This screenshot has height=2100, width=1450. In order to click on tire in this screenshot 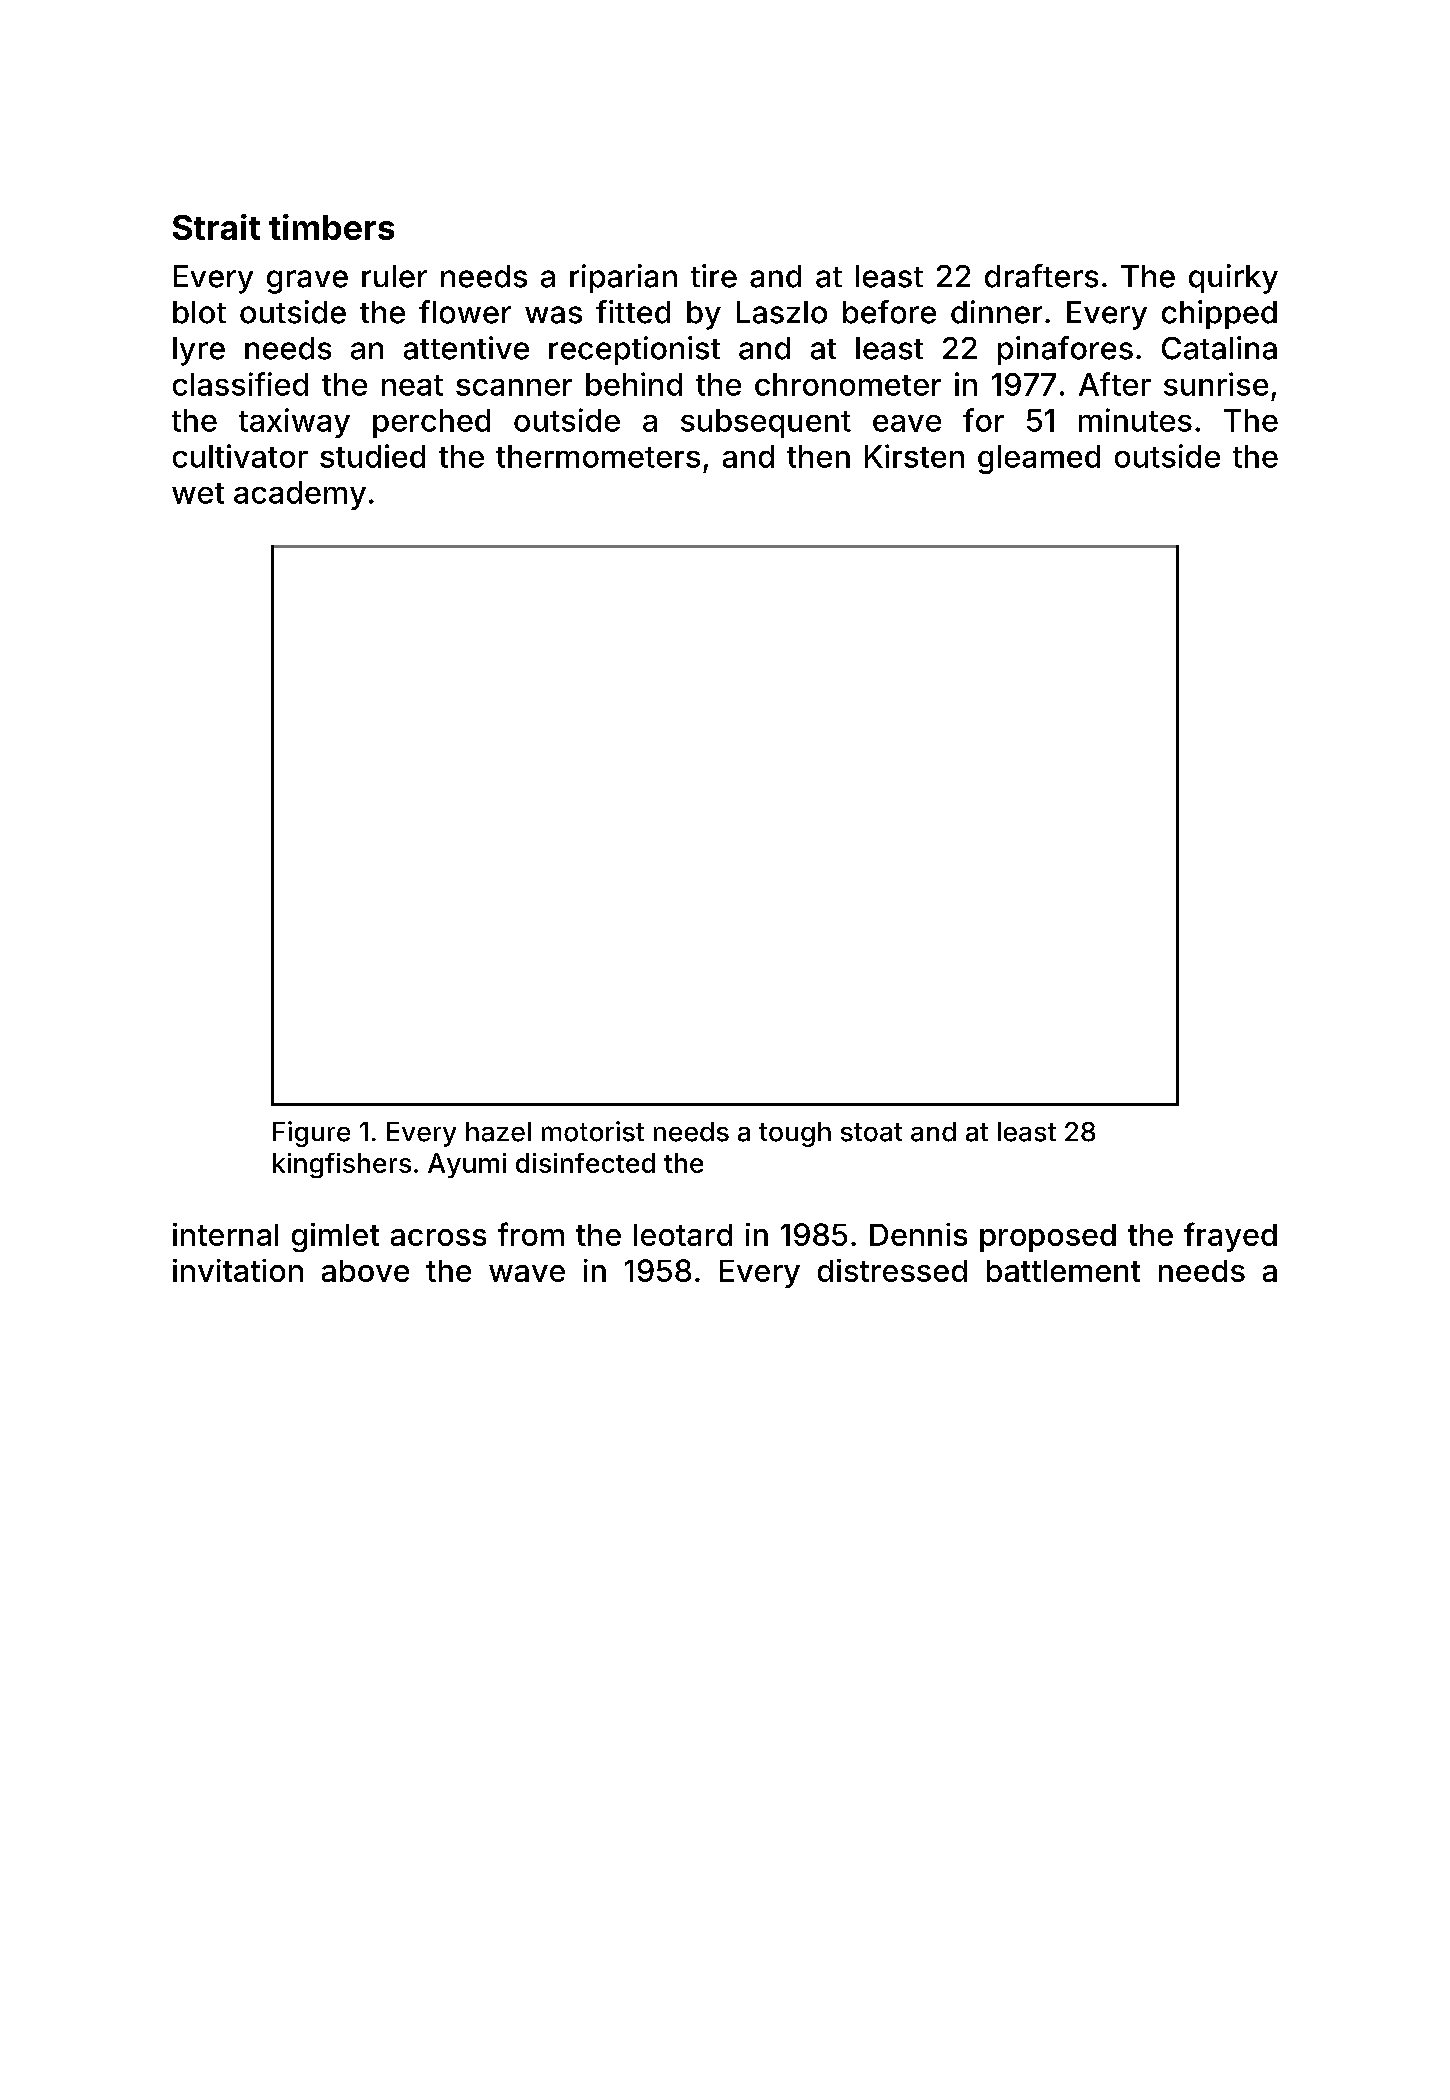, I will do `click(714, 276)`.
